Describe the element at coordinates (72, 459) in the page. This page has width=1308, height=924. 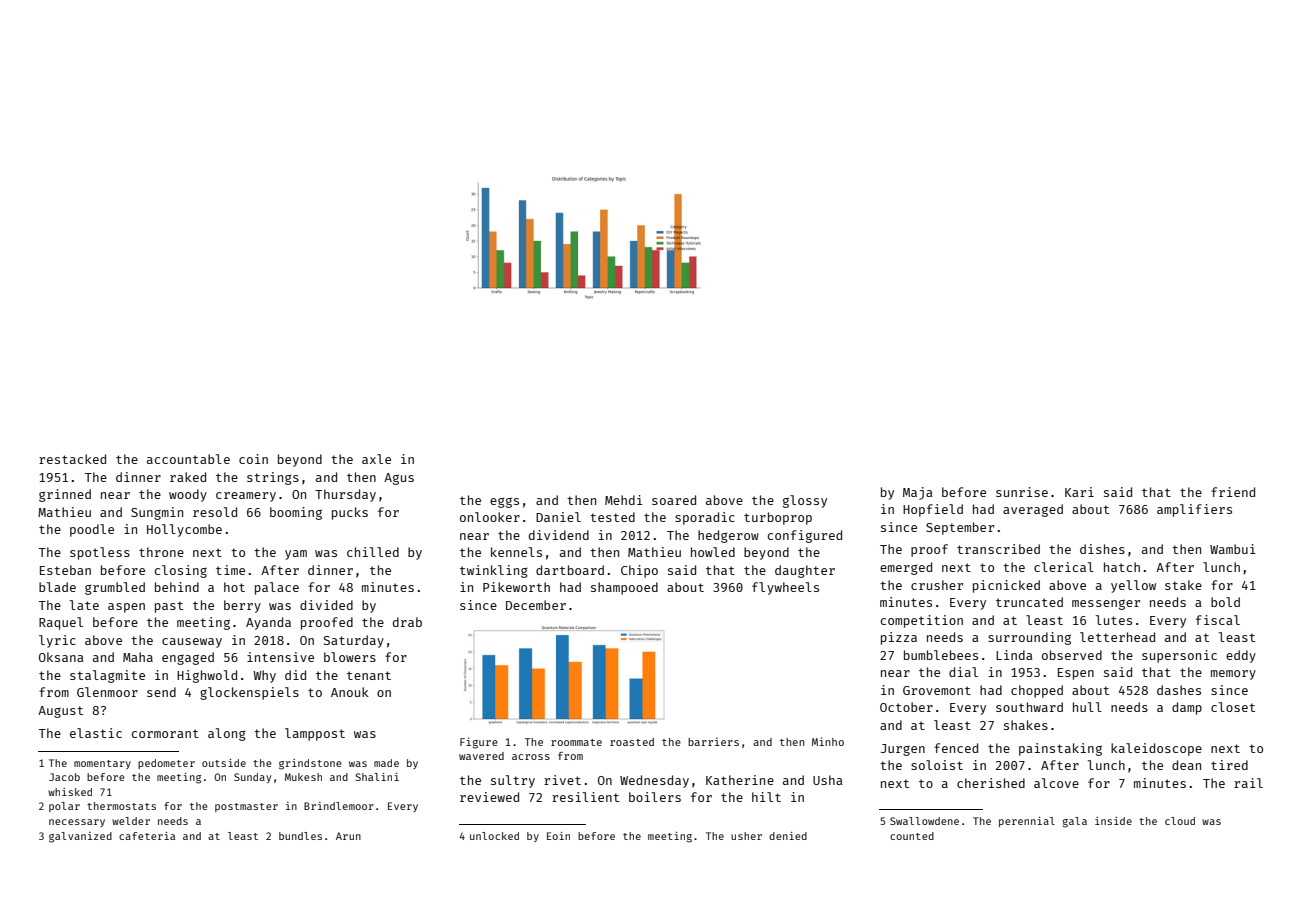
I see `restacked` at that location.
